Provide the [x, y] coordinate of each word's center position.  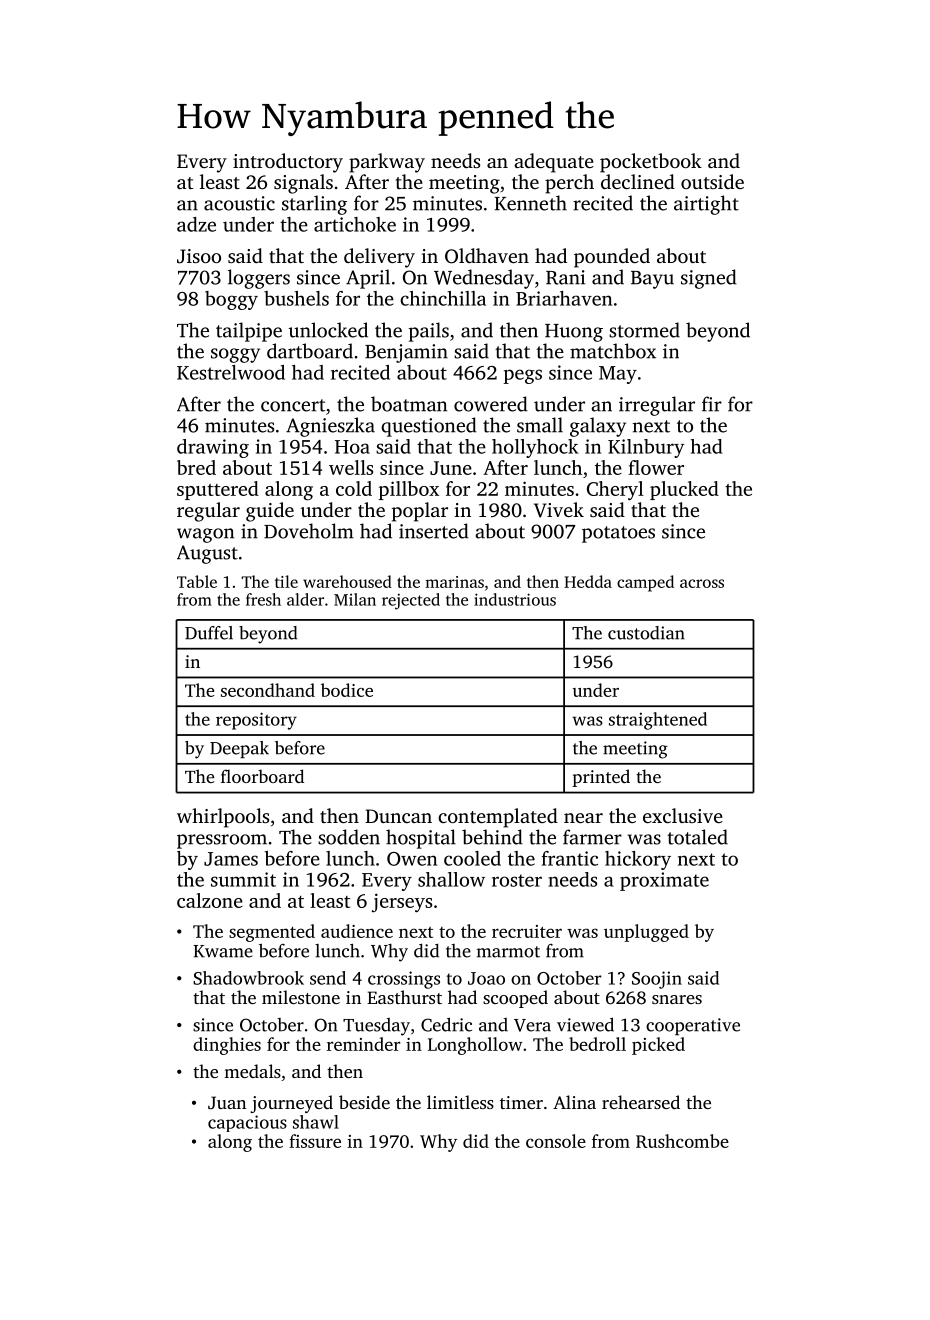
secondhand [268, 690]
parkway [387, 163]
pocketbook [651, 163]
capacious [247, 1123]
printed [601, 778]
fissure [315, 1141]
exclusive [683, 815]
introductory [288, 163]
